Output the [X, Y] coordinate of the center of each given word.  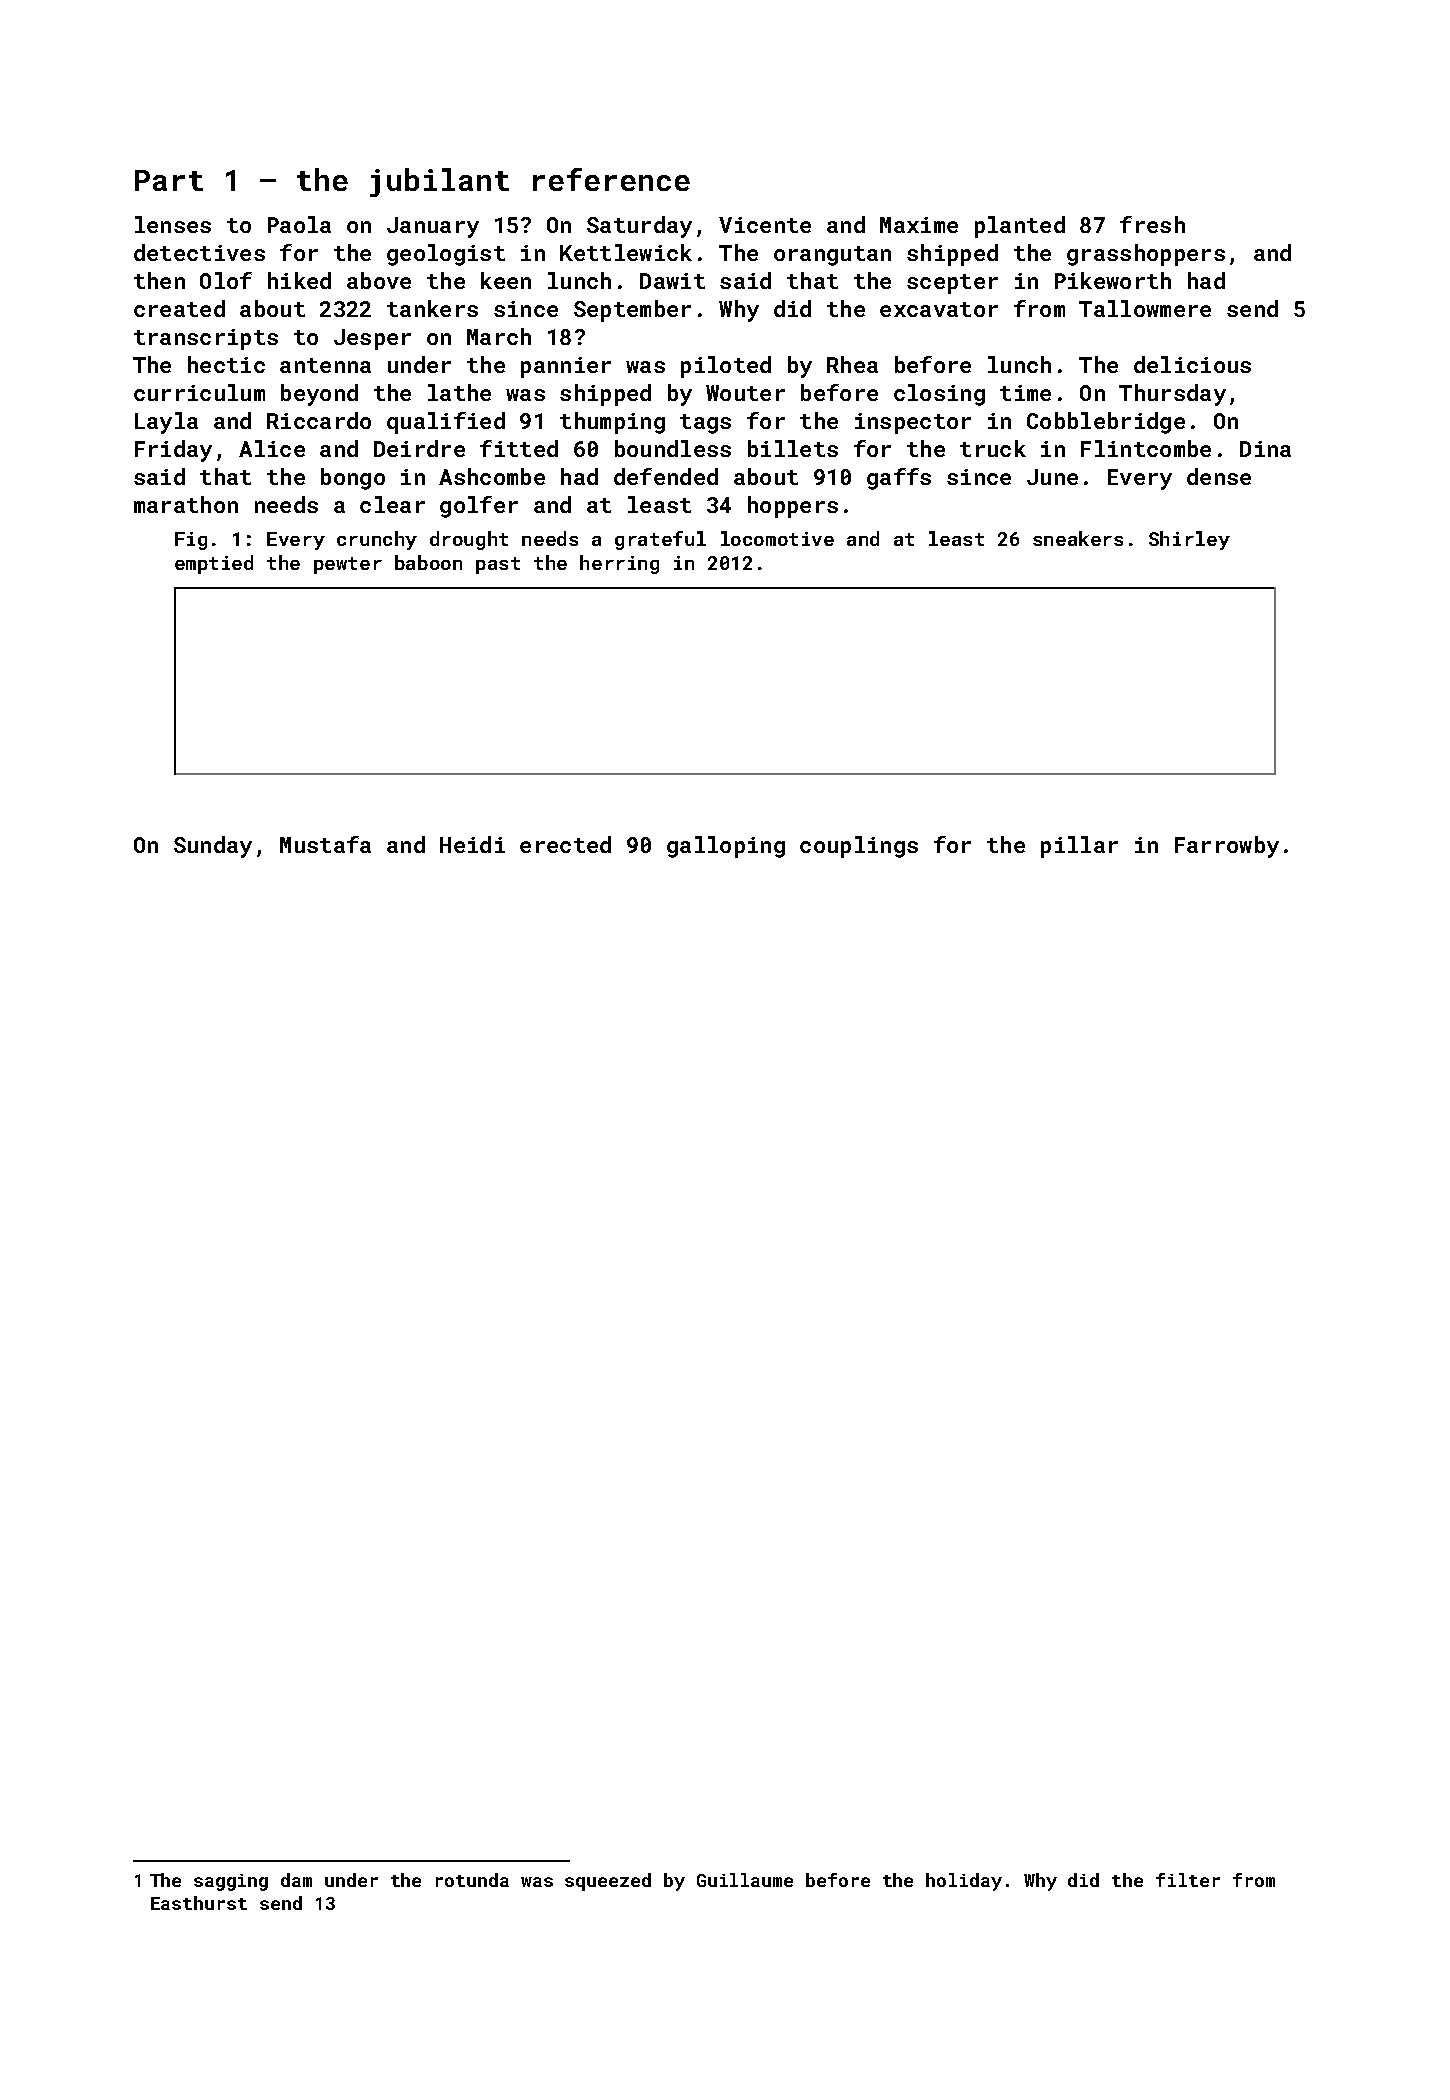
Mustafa [325, 844]
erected [565, 844]
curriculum [199, 392]
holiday [964, 1882]
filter [1188, 1880]
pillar [1079, 847]
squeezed [608, 1882]
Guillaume [745, 1880]
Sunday [213, 847]
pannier [566, 367]
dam [296, 1880]
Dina [1265, 449]
